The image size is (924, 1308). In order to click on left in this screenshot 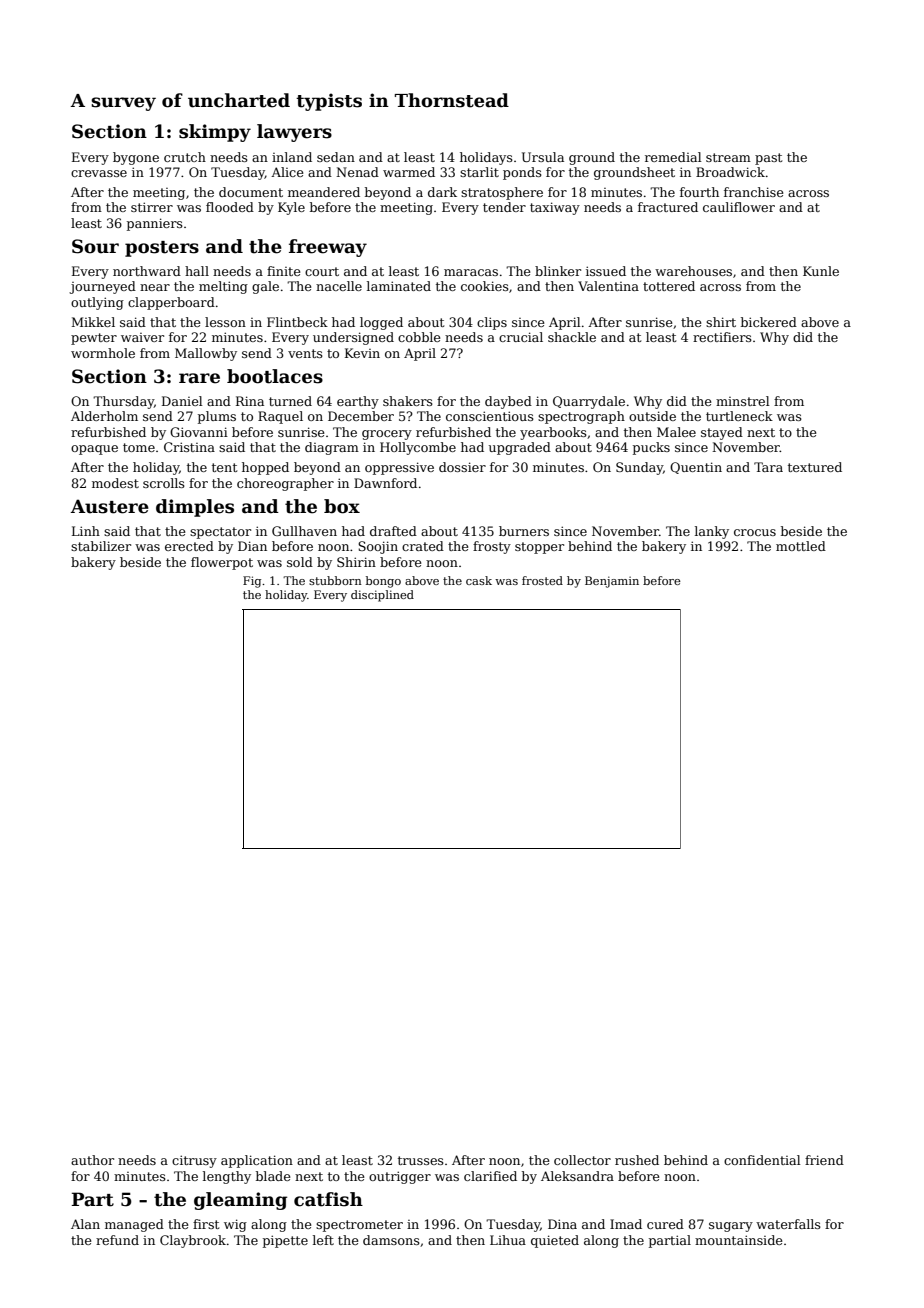, I will do `click(323, 1240)`.
